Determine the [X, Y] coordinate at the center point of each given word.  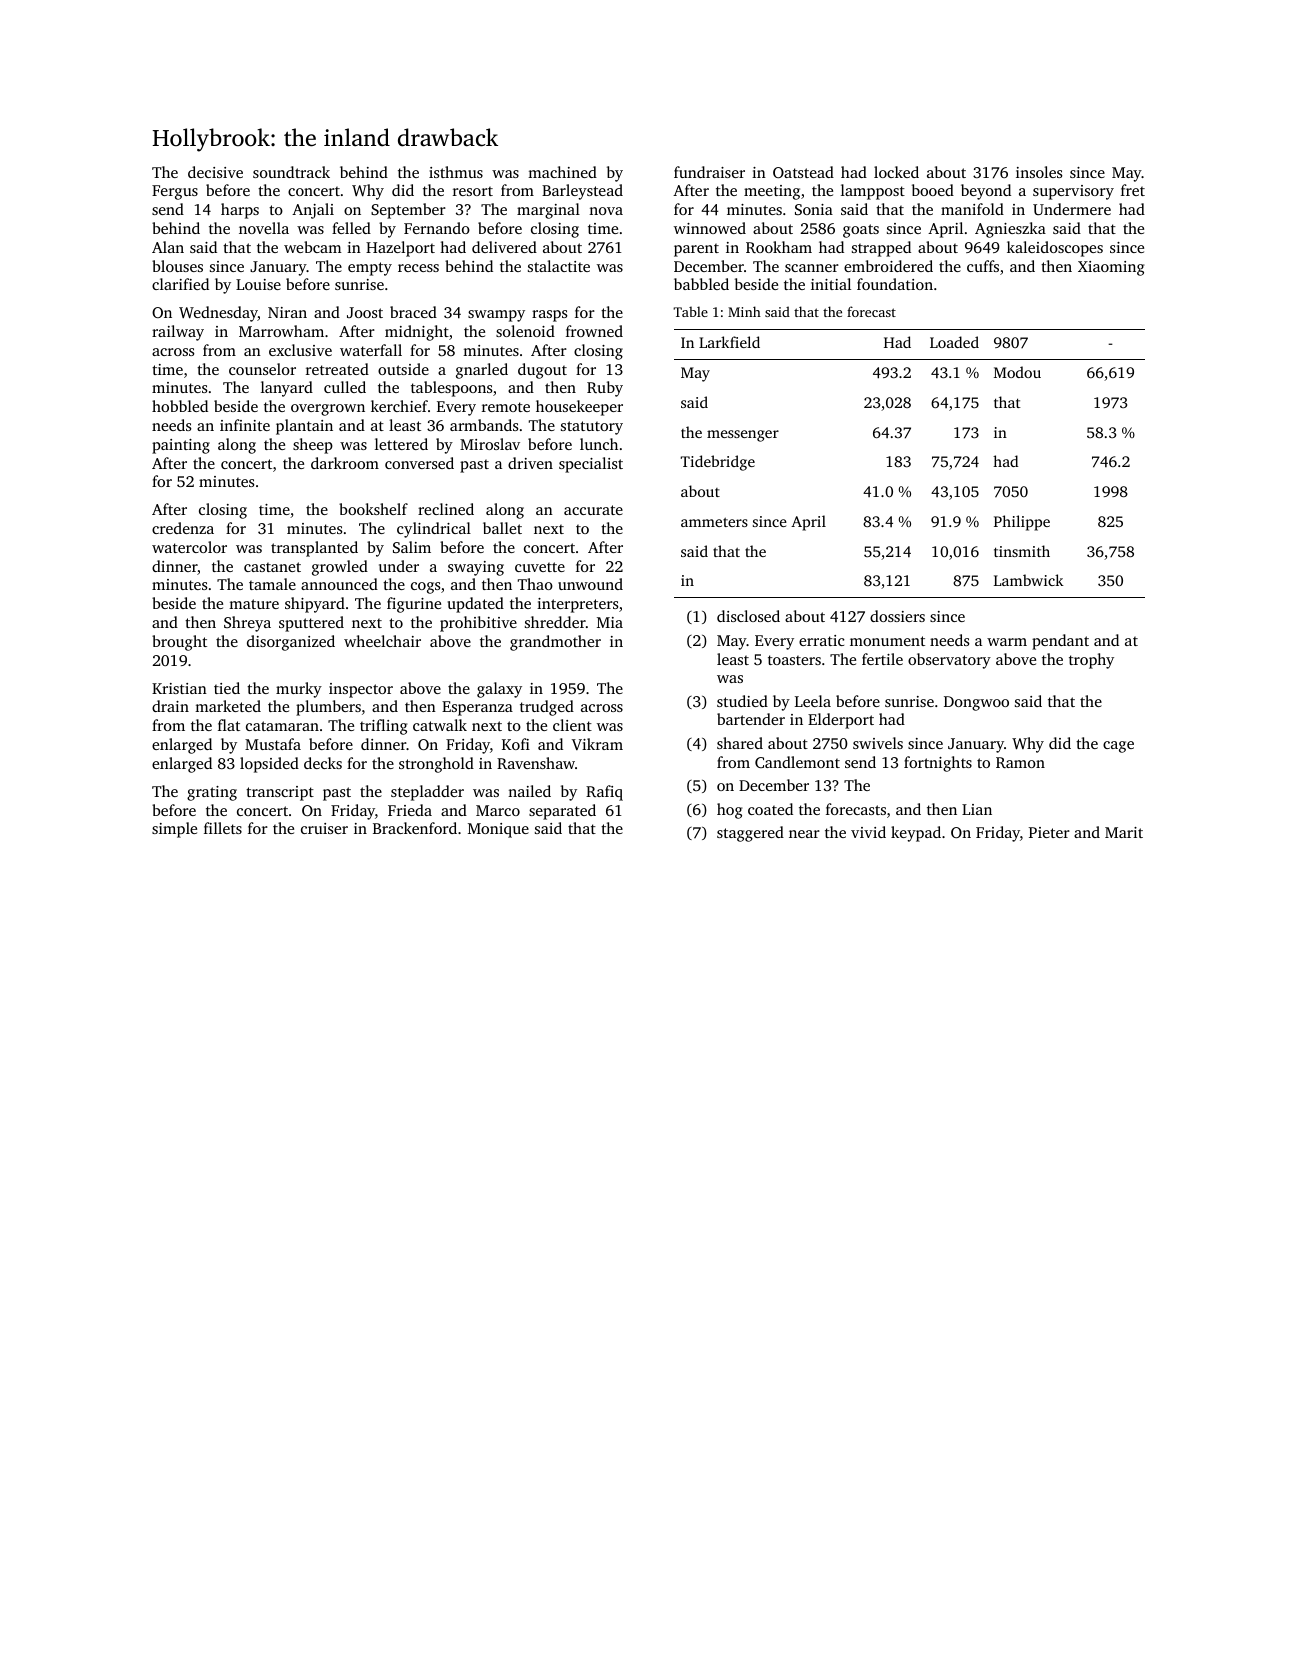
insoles [1039, 172]
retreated [337, 369]
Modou [1017, 372]
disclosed [748, 616]
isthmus [456, 172]
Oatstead [803, 172]
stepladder [427, 793]
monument [887, 641]
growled [340, 568]
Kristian [179, 688]
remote [506, 407]
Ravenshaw [536, 763]
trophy [1091, 661]
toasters [794, 660]
